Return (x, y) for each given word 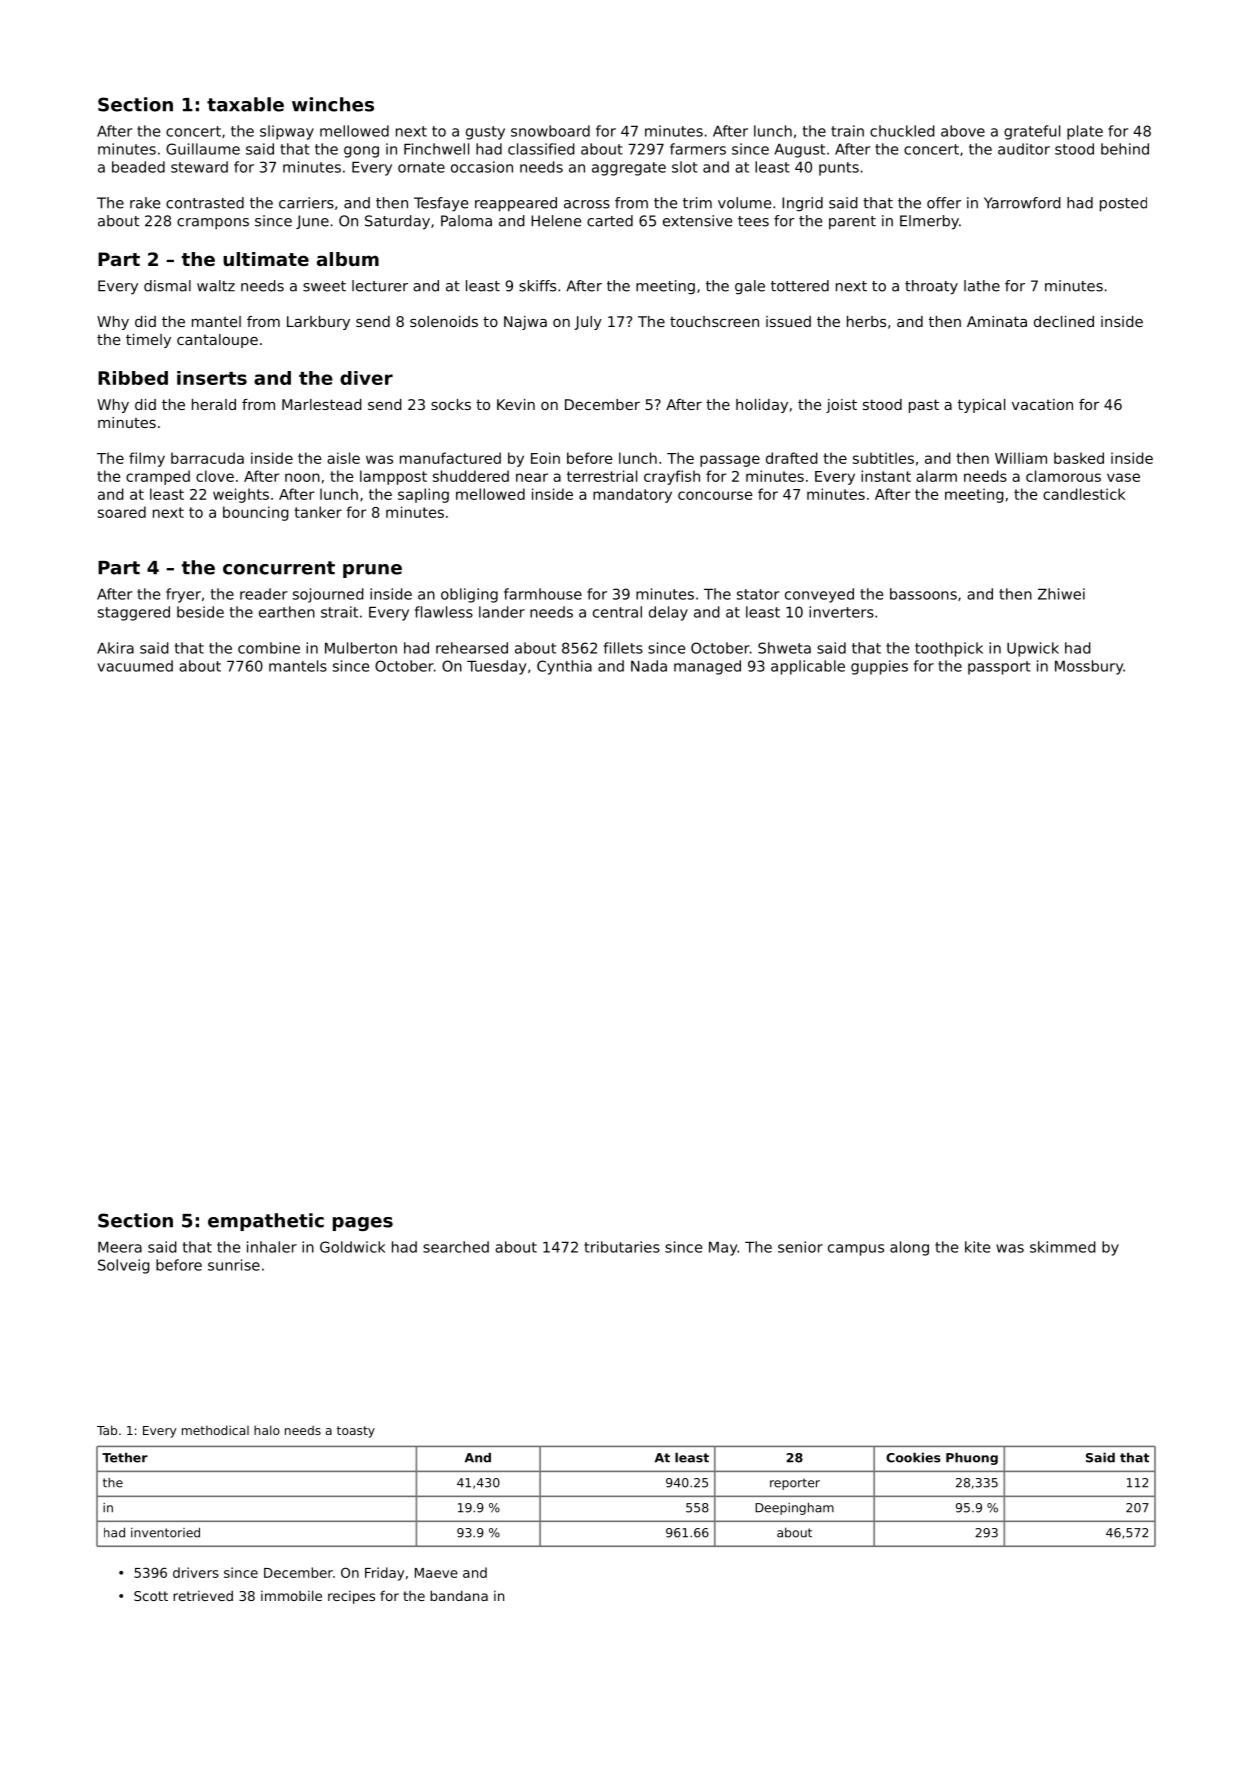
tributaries (622, 1247)
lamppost (393, 477)
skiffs (537, 286)
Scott (151, 1596)
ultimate (266, 259)
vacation (1042, 404)
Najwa (525, 323)
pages (363, 1224)
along (909, 1248)
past (924, 406)
